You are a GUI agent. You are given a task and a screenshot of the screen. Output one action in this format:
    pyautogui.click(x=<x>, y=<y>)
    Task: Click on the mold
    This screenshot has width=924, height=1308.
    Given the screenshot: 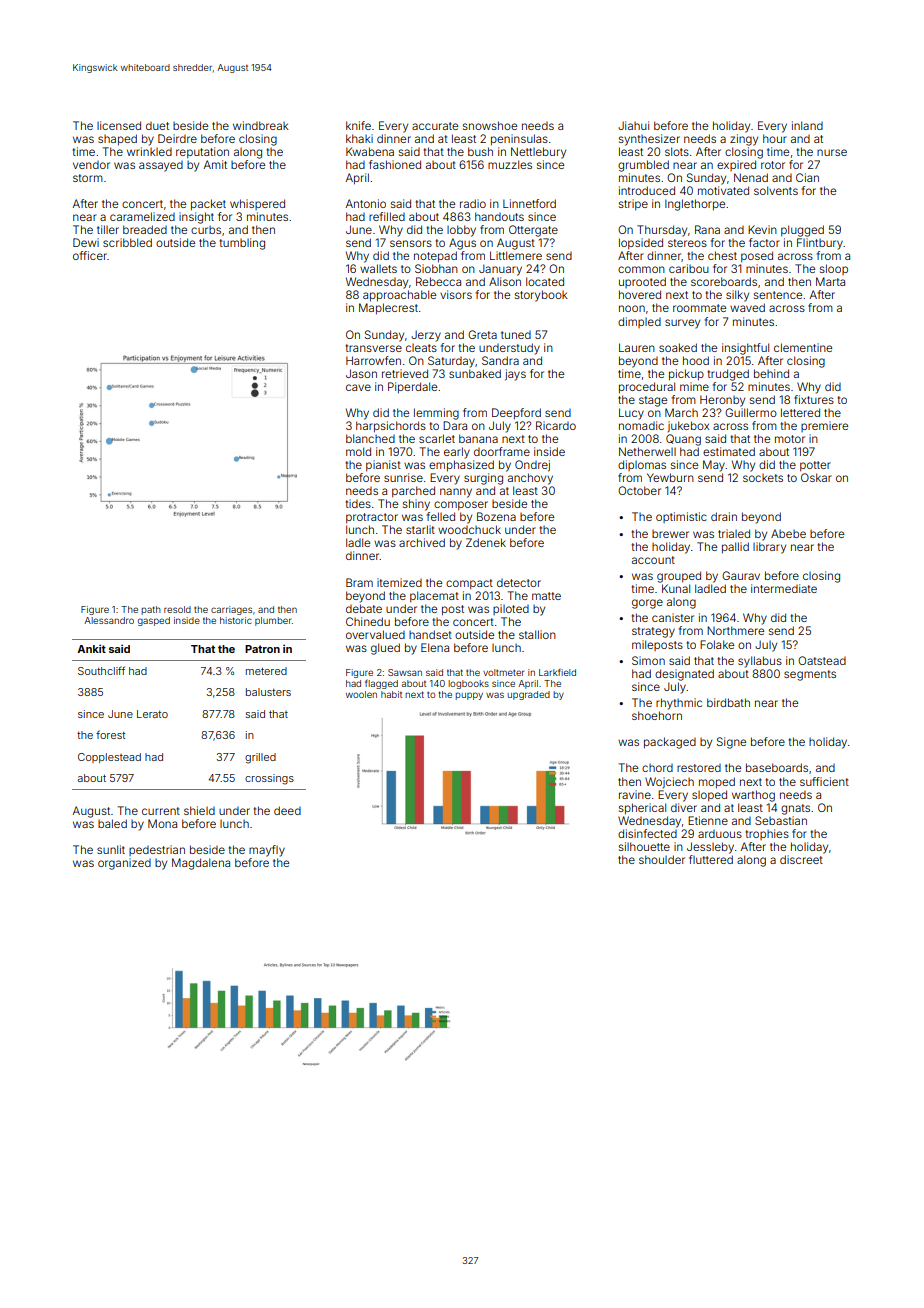 What is the action you would take?
    pyautogui.click(x=358, y=451)
